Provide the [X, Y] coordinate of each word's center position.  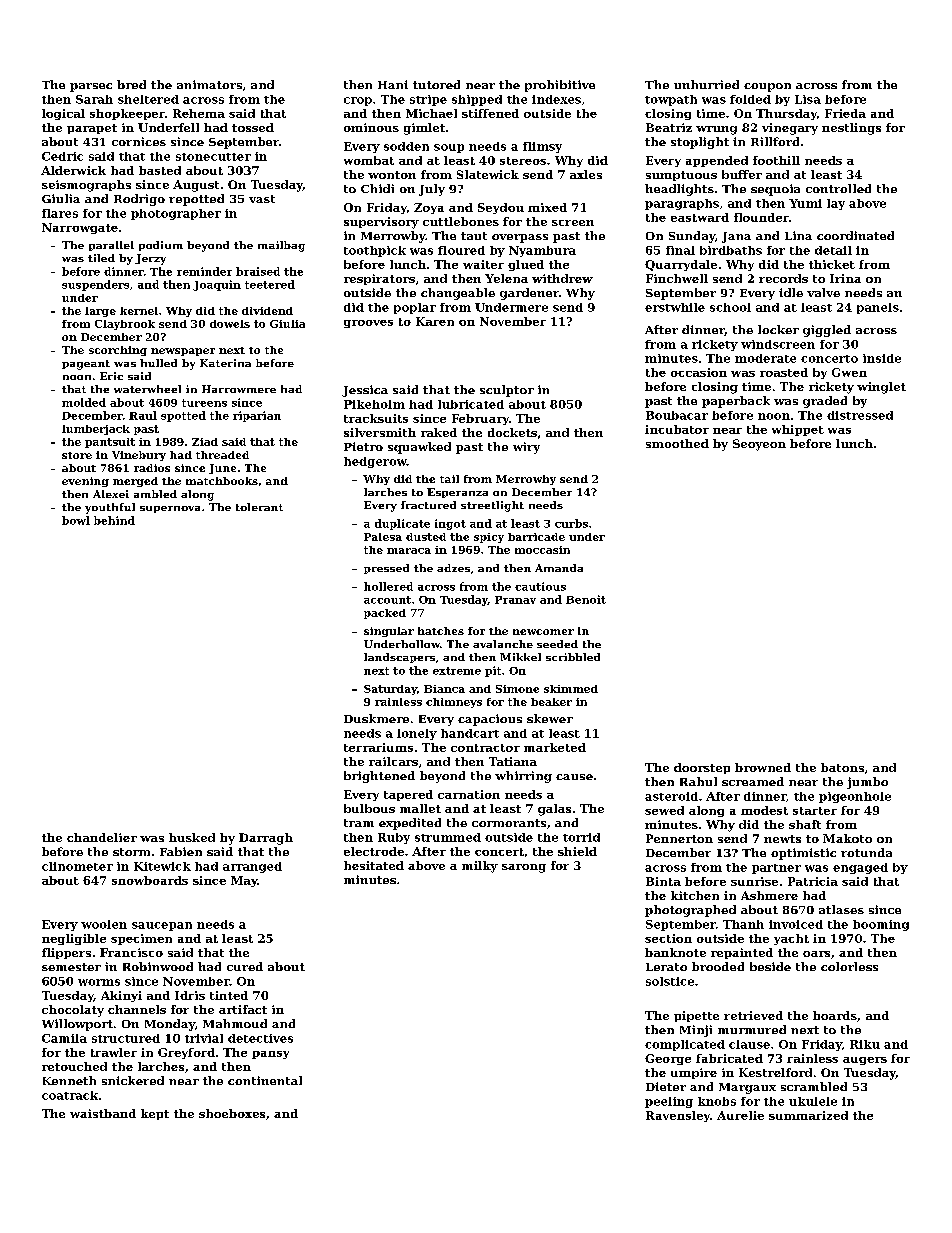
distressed [860, 415]
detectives [260, 1038]
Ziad [205, 442]
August [196, 186]
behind [114, 520]
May [244, 881]
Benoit [586, 599]
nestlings [851, 129]
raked [439, 432]
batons [842, 767]
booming [881, 925]
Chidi [377, 188]
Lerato [666, 967]
